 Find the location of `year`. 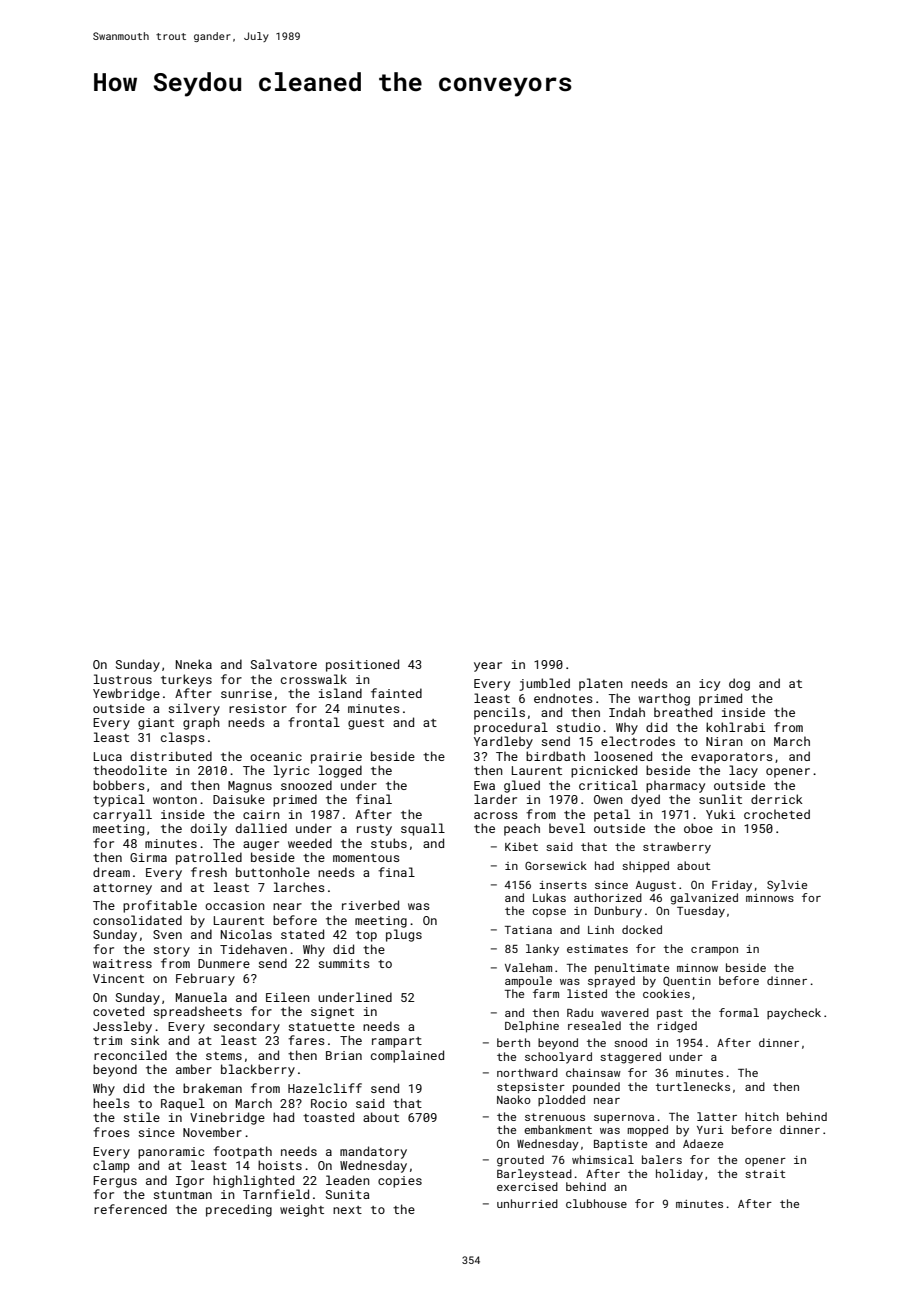

year is located at coordinates (488, 667).
